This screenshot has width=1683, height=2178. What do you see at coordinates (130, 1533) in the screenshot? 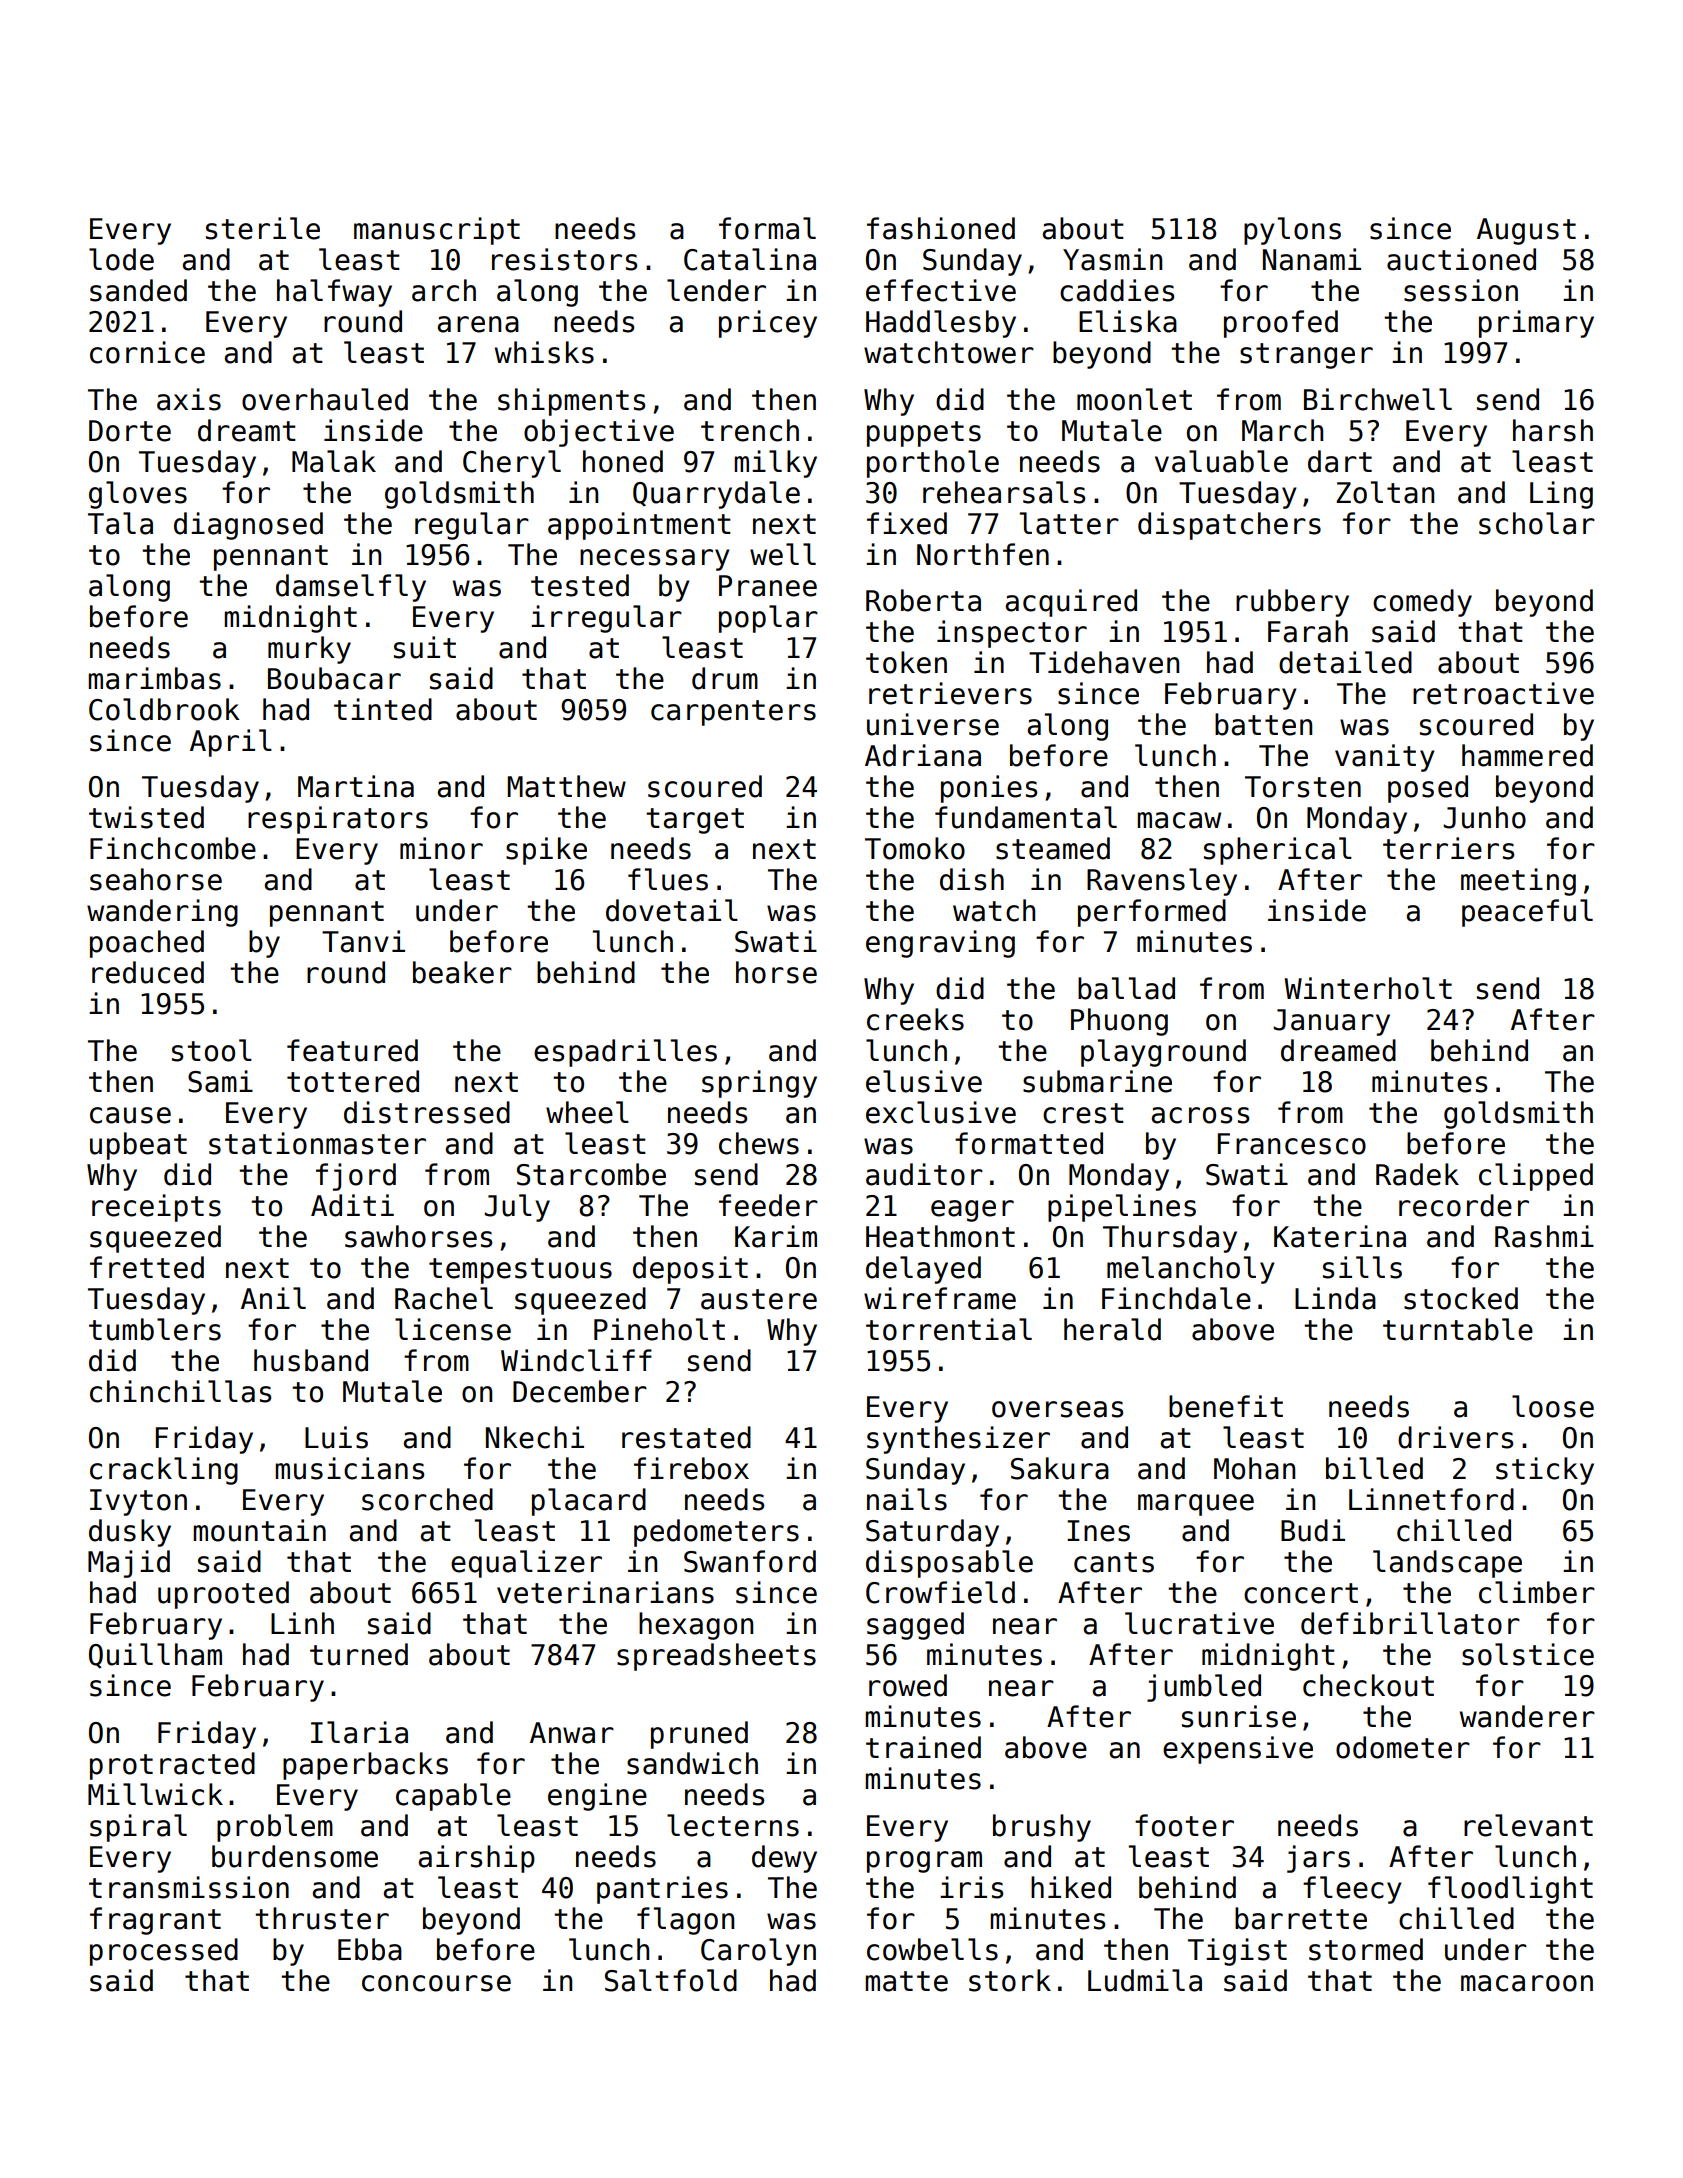
I see `dusky` at bounding box center [130, 1533].
